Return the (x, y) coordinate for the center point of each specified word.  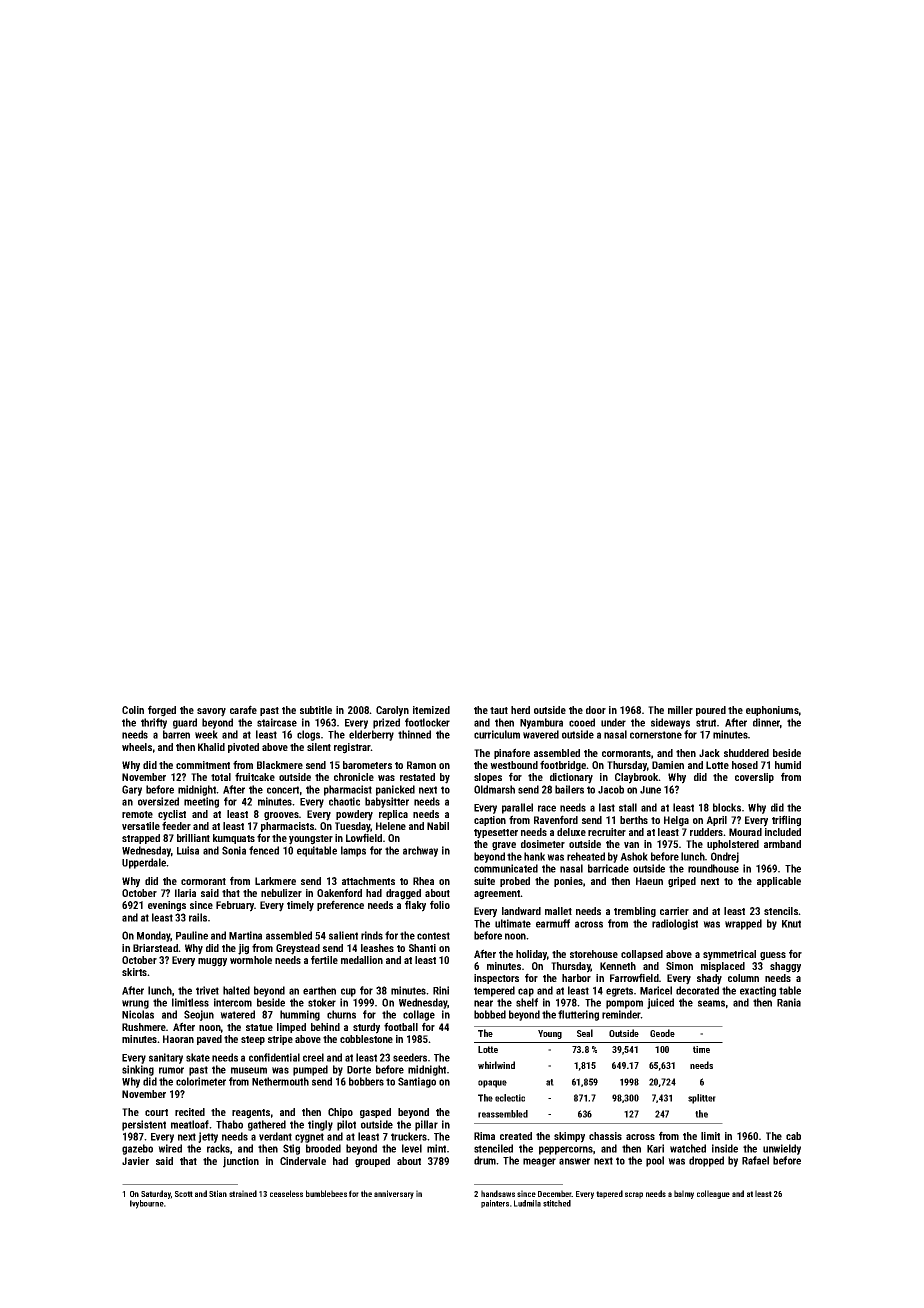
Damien (668, 765)
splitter (702, 1099)
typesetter (496, 834)
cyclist (172, 815)
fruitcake (255, 776)
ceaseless (286, 1193)
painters (495, 1204)
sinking (138, 1070)
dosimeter (543, 844)
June (650, 790)
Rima (484, 1136)
